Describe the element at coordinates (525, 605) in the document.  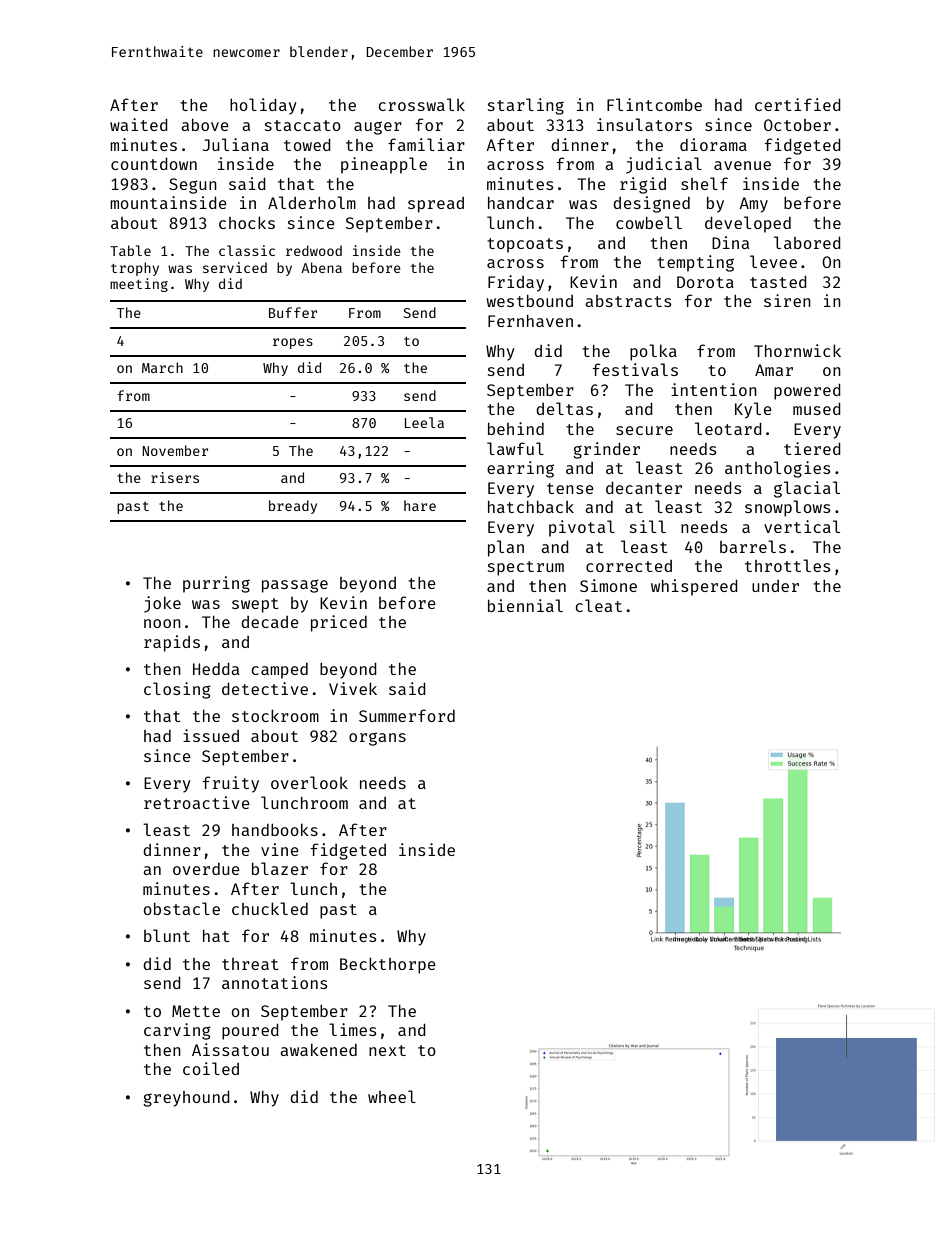
I see `biennial` at that location.
